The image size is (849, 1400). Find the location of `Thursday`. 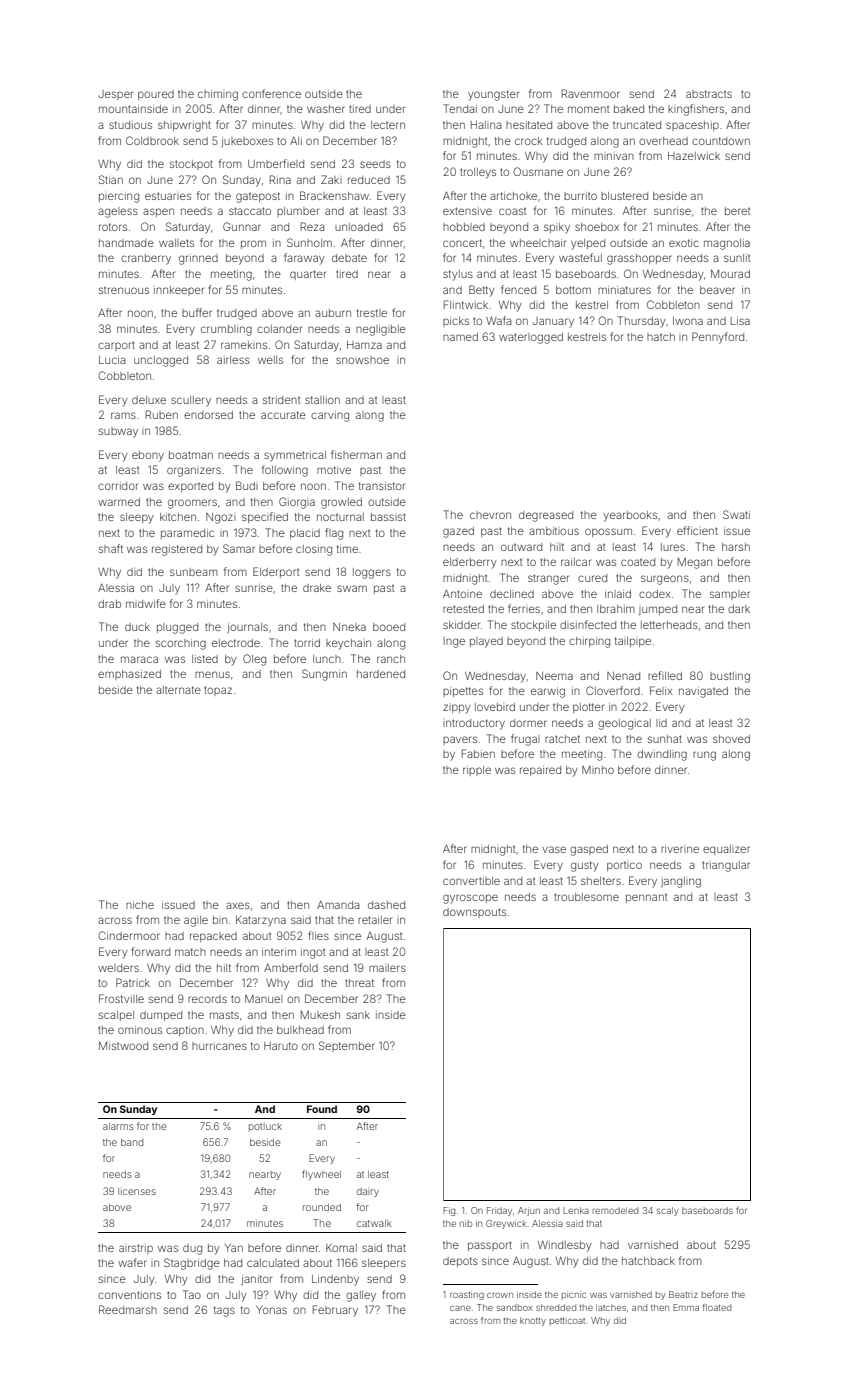

Thursday is located at coordinates (641, 322).
